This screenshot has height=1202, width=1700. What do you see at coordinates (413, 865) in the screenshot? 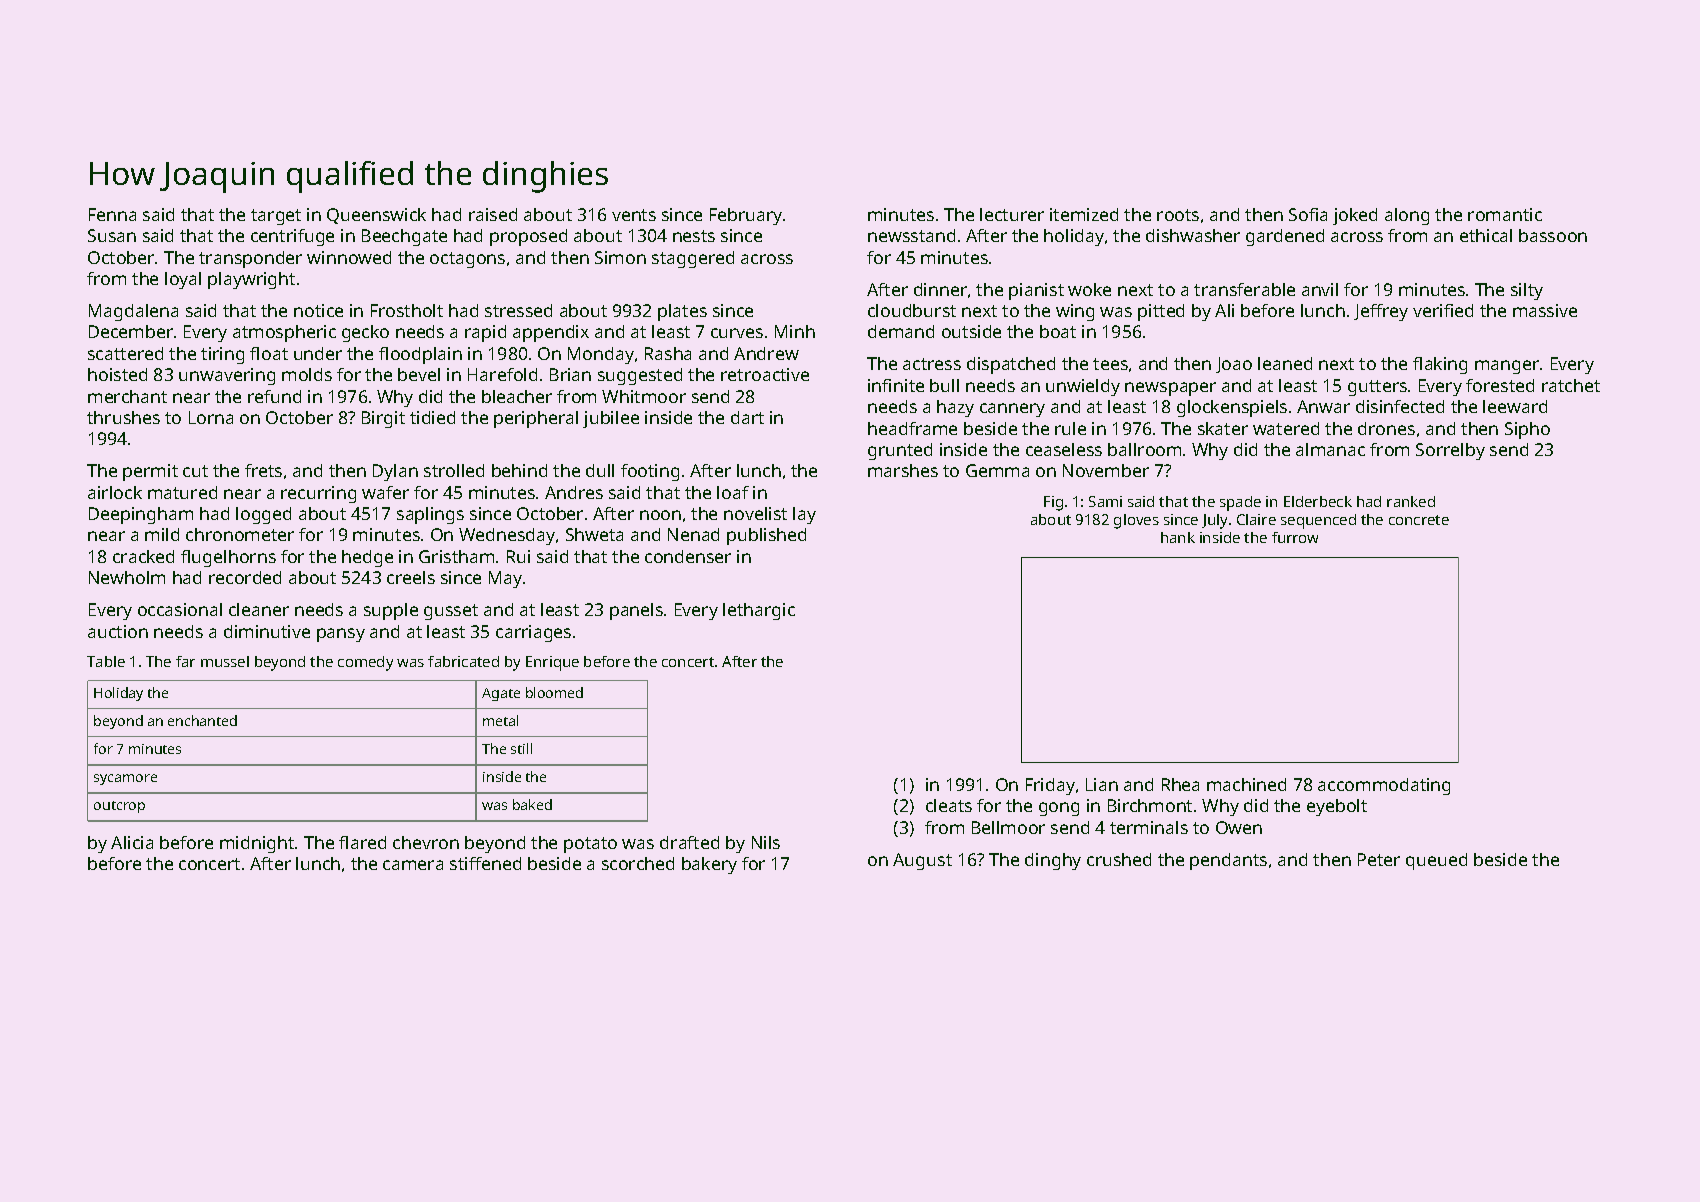
I see `camera` at bounding box center [413, 865].
